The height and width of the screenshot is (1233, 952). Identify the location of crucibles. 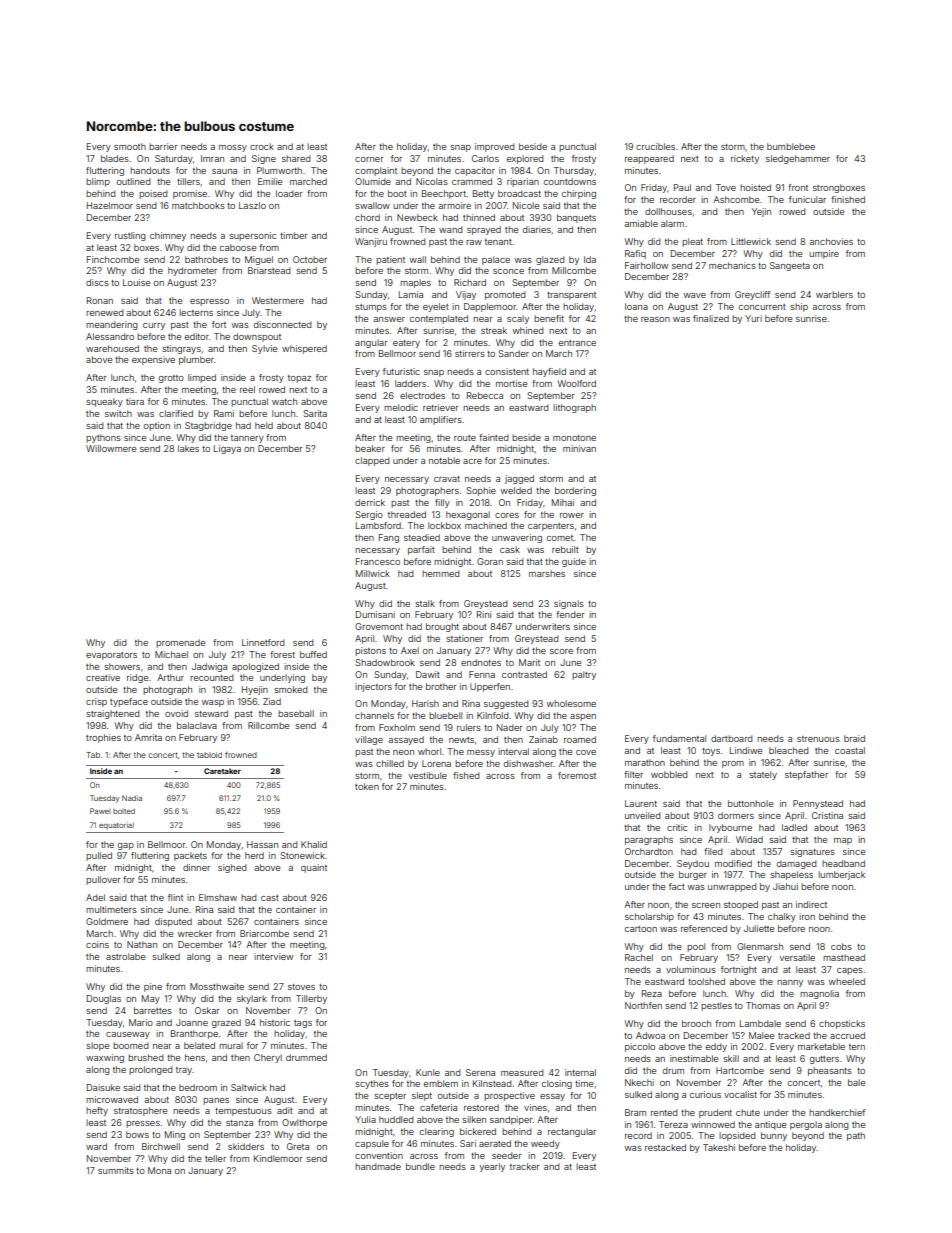
(655, 146).
